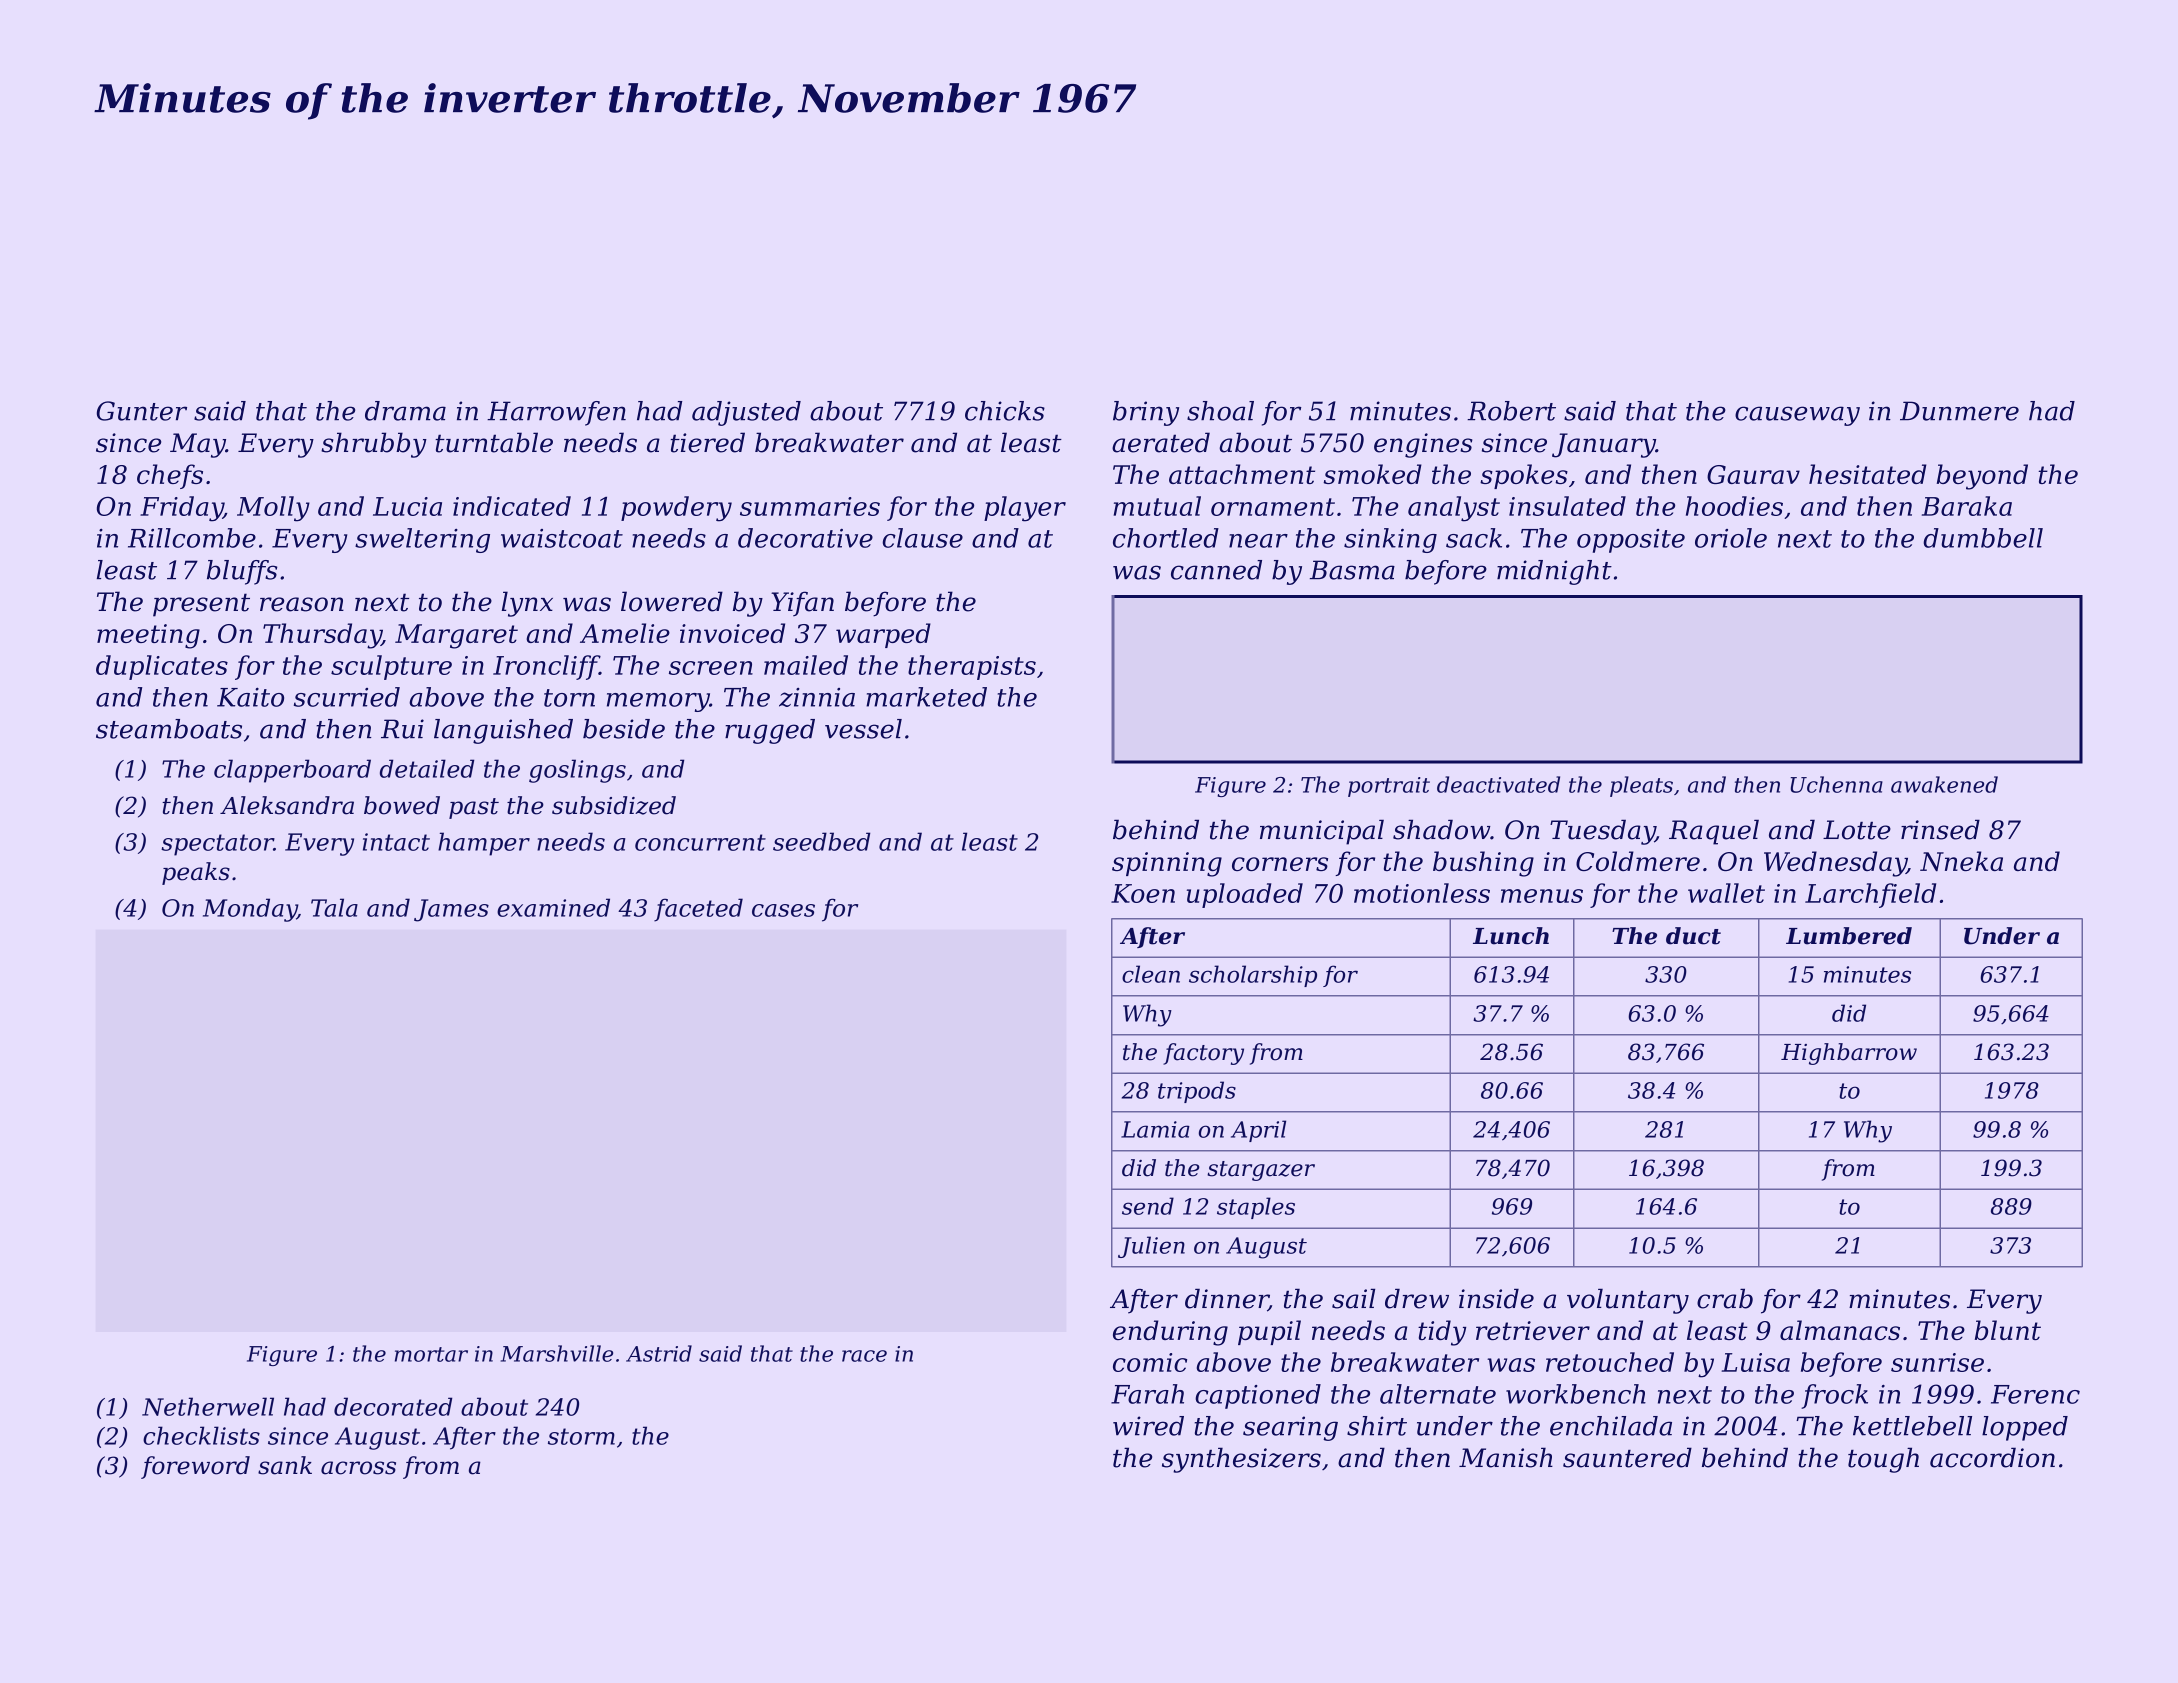 The image size is (2178, 1683). What do you see at coordinates (358, 1468) in the image?
I see `across` at bounding box center [358, 1468].
